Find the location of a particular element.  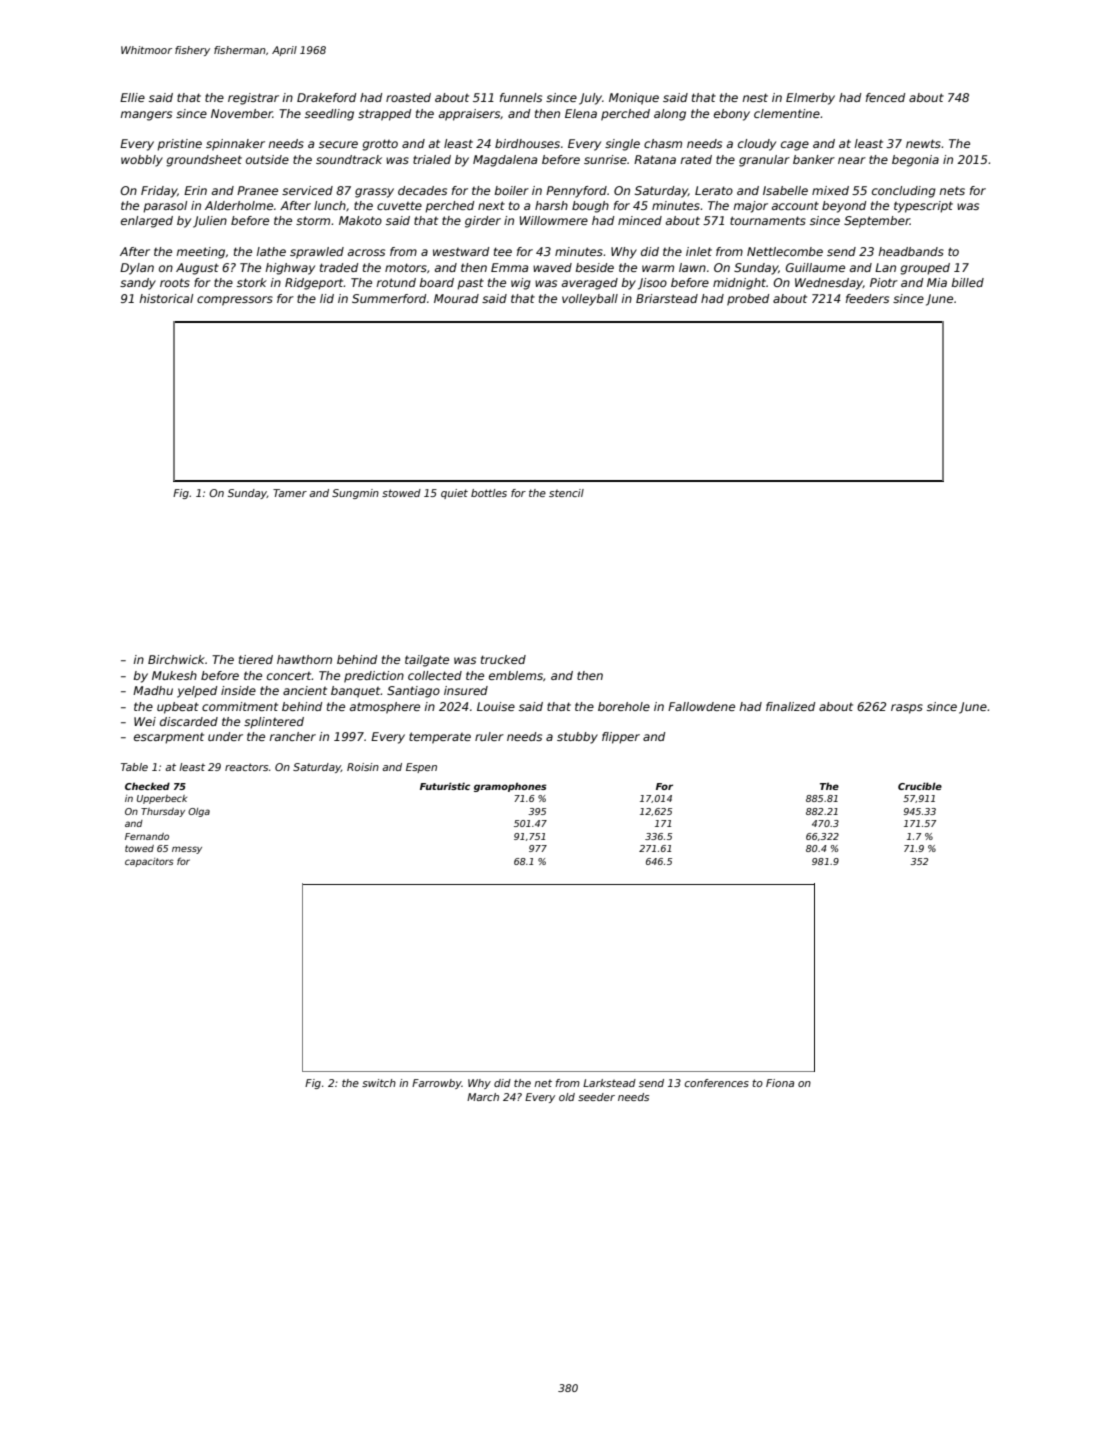

hawthorn is located at coordinates (304, 659).
